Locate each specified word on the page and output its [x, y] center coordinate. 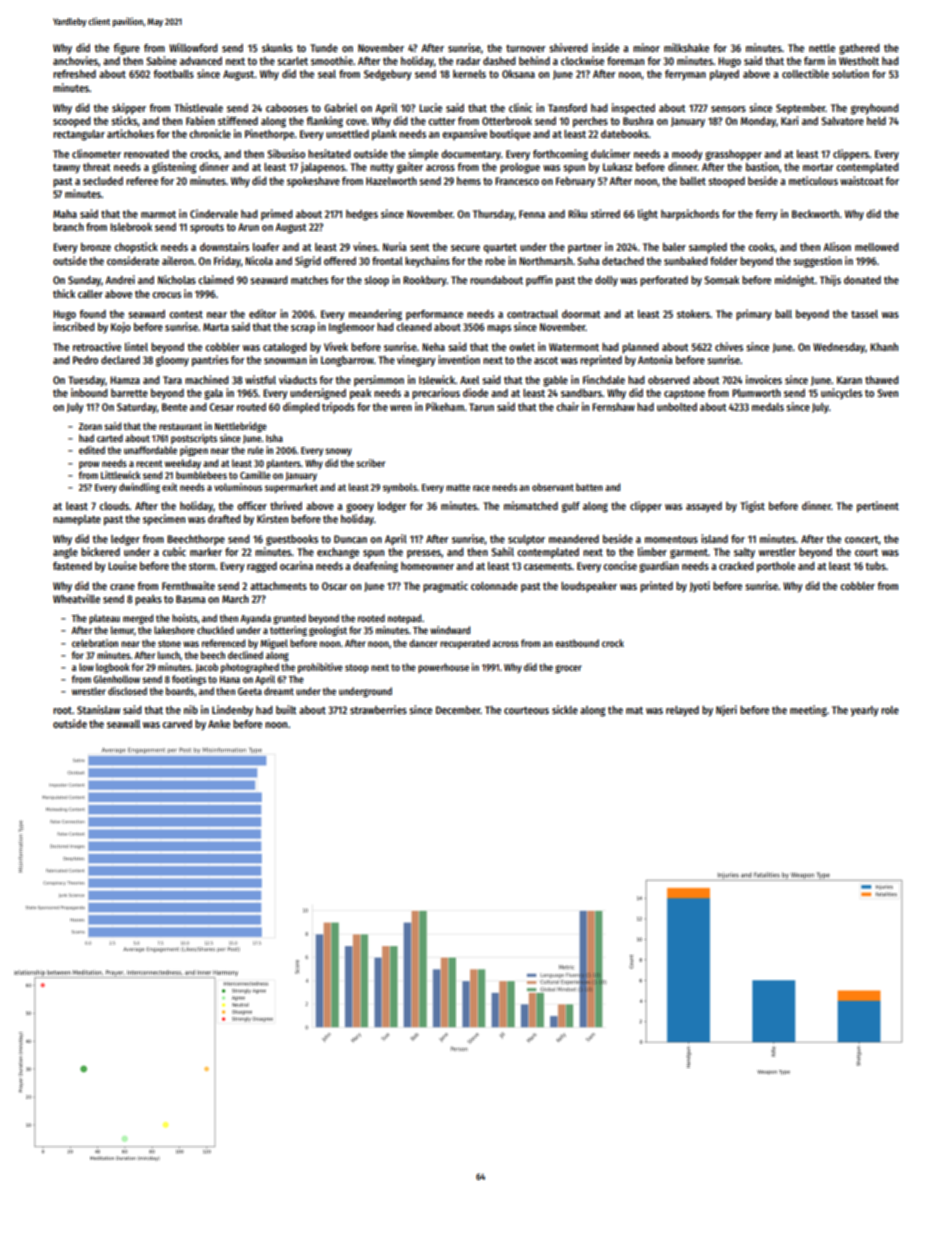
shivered [568, 47]
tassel [864, 314]
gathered [859, 49]
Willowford [193, 47]
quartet [500, 249]
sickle [565, 709]
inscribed [74, 326]
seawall [123, 724]
